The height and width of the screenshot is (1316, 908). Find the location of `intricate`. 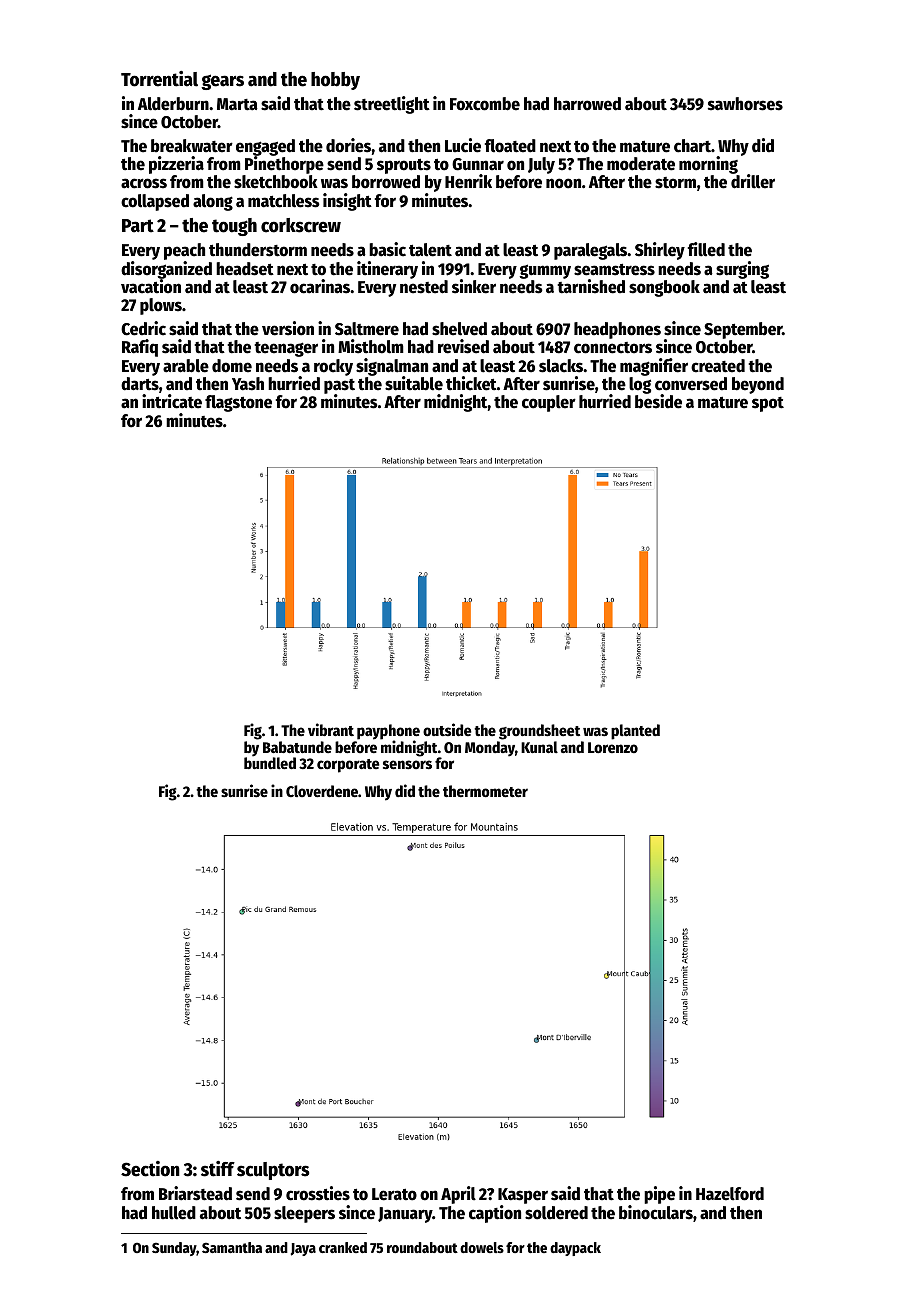

intricate is located at coordinates (172, 401).
